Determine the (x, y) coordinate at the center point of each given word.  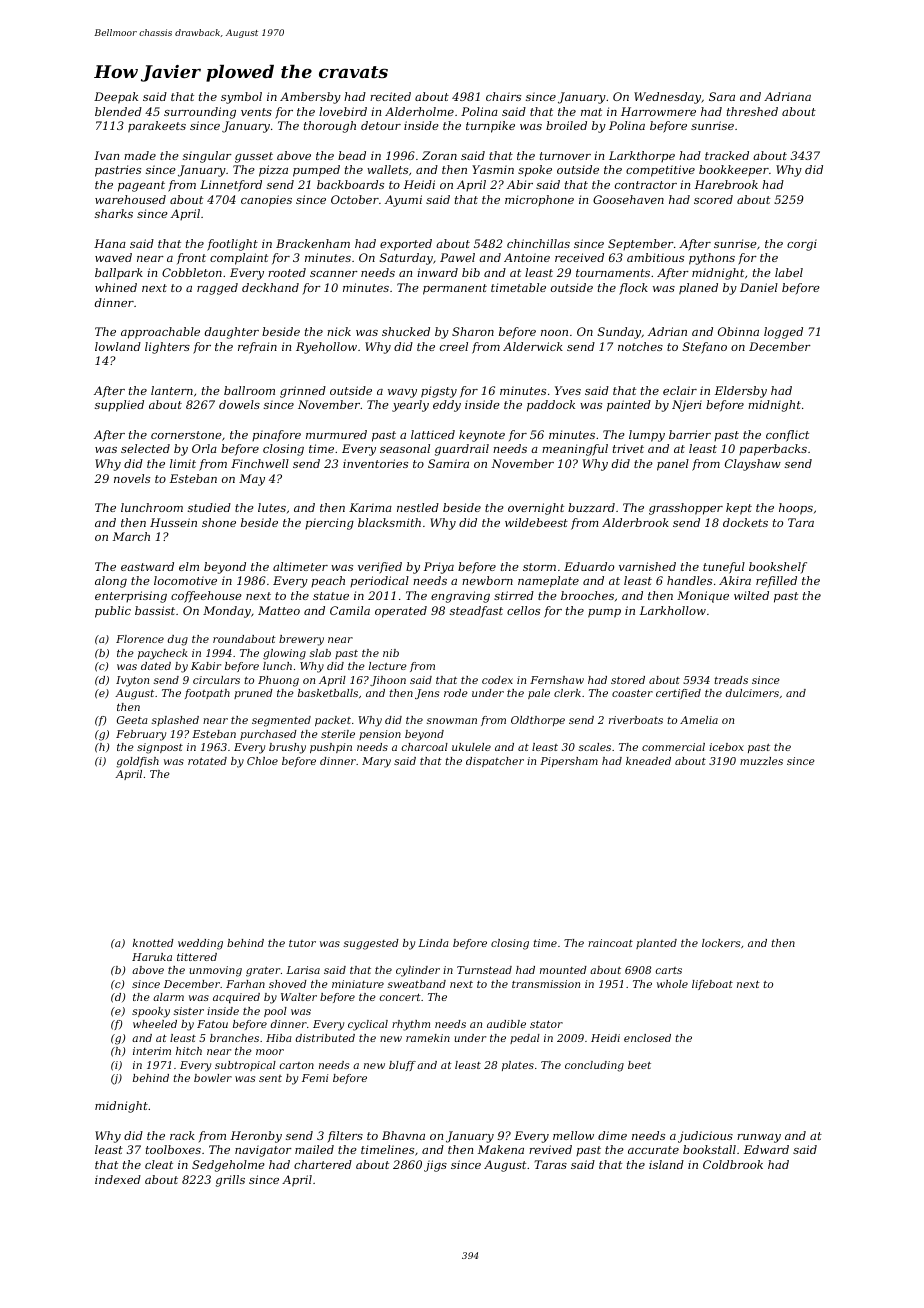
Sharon (473, 331)
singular (207, 157)
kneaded (648, 761)
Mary (376, 762)
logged (783, 333)
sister (189, 1011)
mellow (573, 1135)
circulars (216, 680)
